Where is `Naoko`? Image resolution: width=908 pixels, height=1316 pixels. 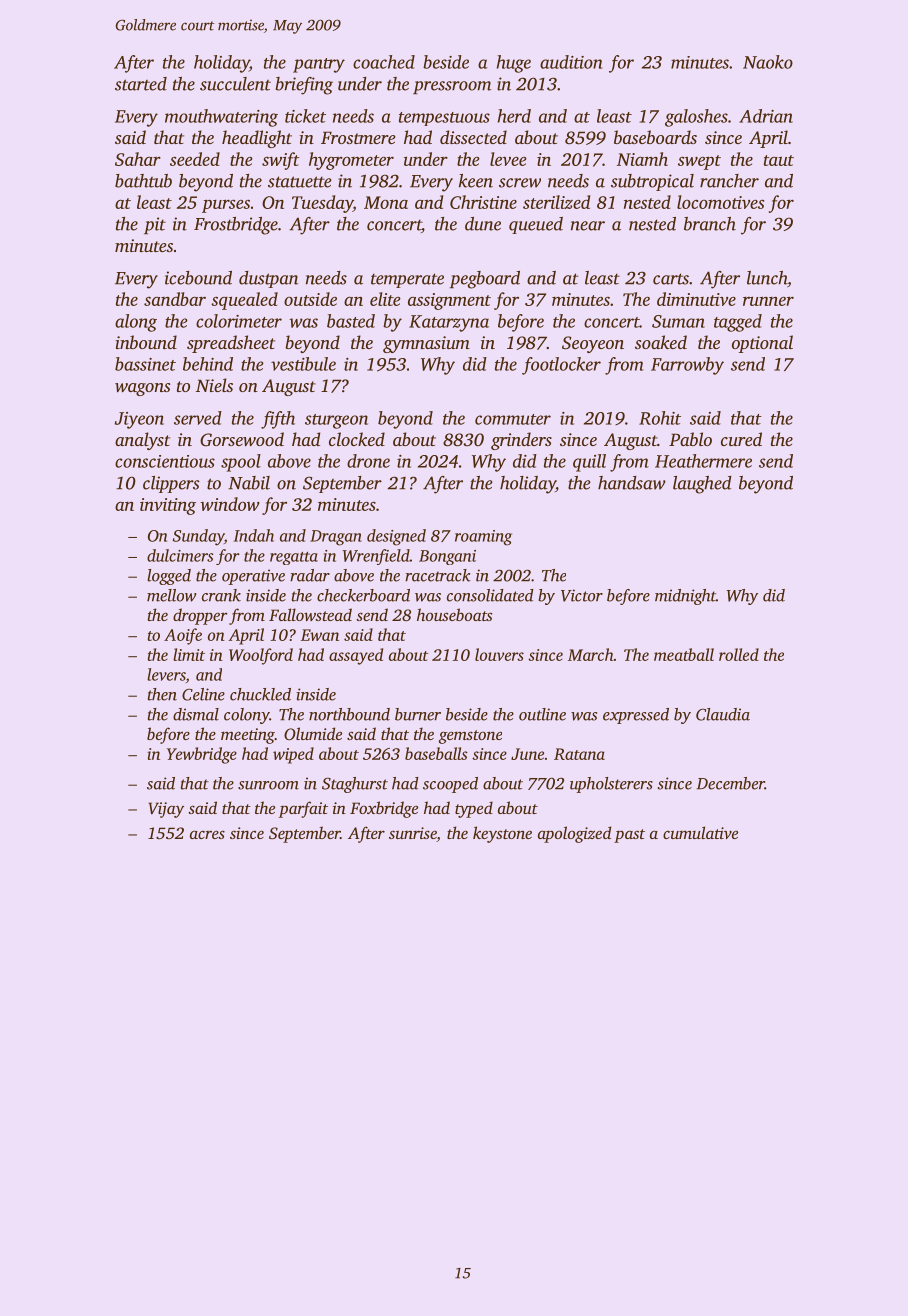
Naoko is located at coordinates (768, 62).
